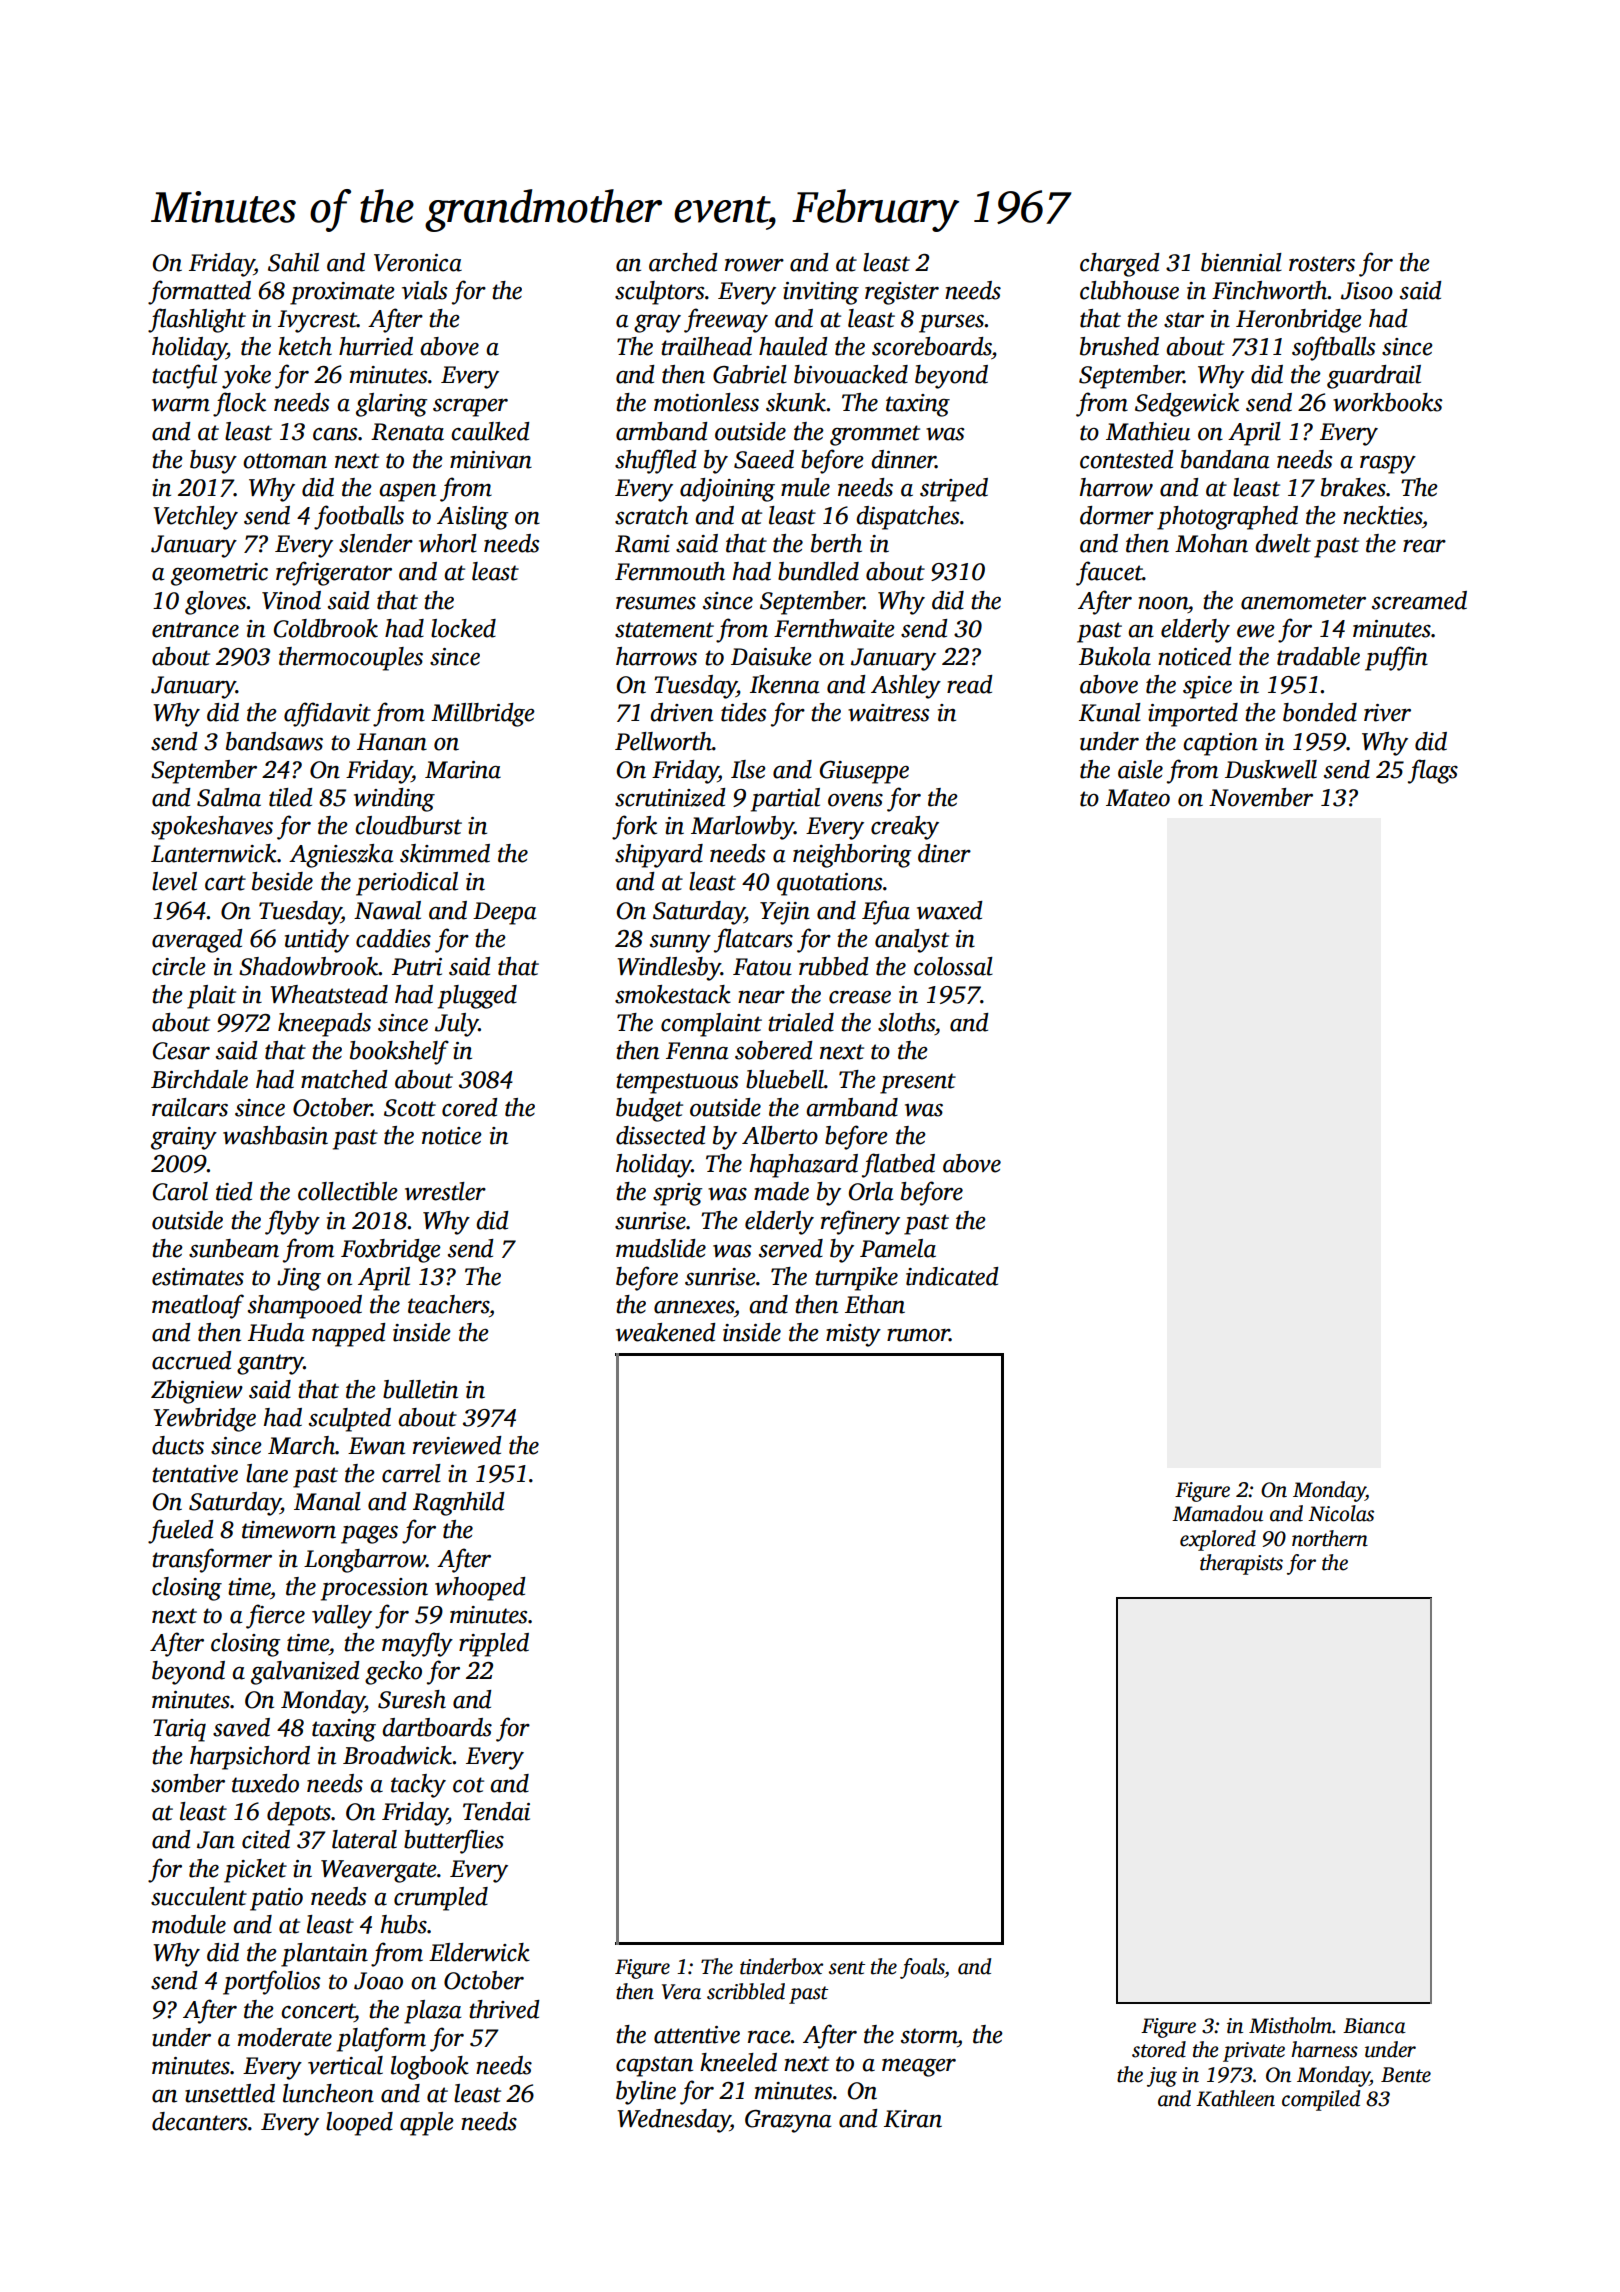 This page has width=1620, height=2292. I want to click on Sahil, so click(293, 262).
